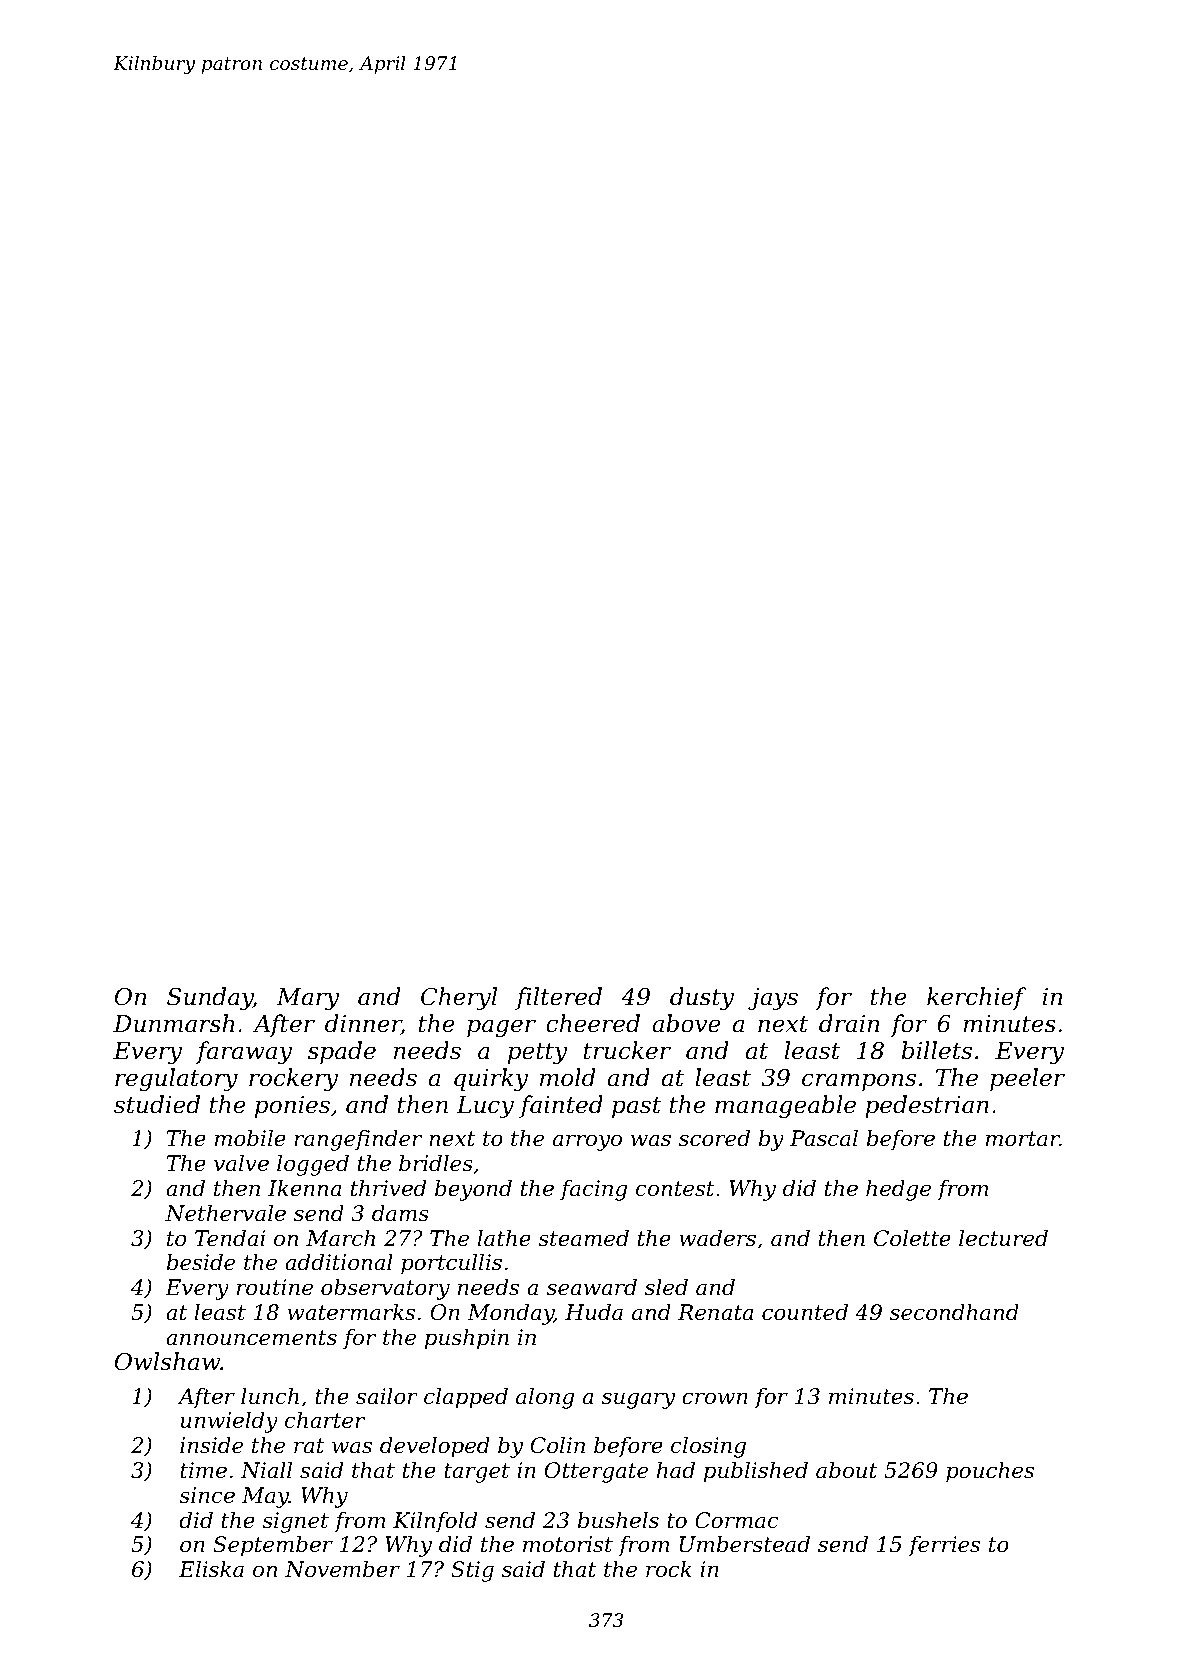 This page has width=1178, height=1666. What do you see at coordinates (927, 1106) in the page?
I see `pedestrian` at bounding box center [927, 1106].
